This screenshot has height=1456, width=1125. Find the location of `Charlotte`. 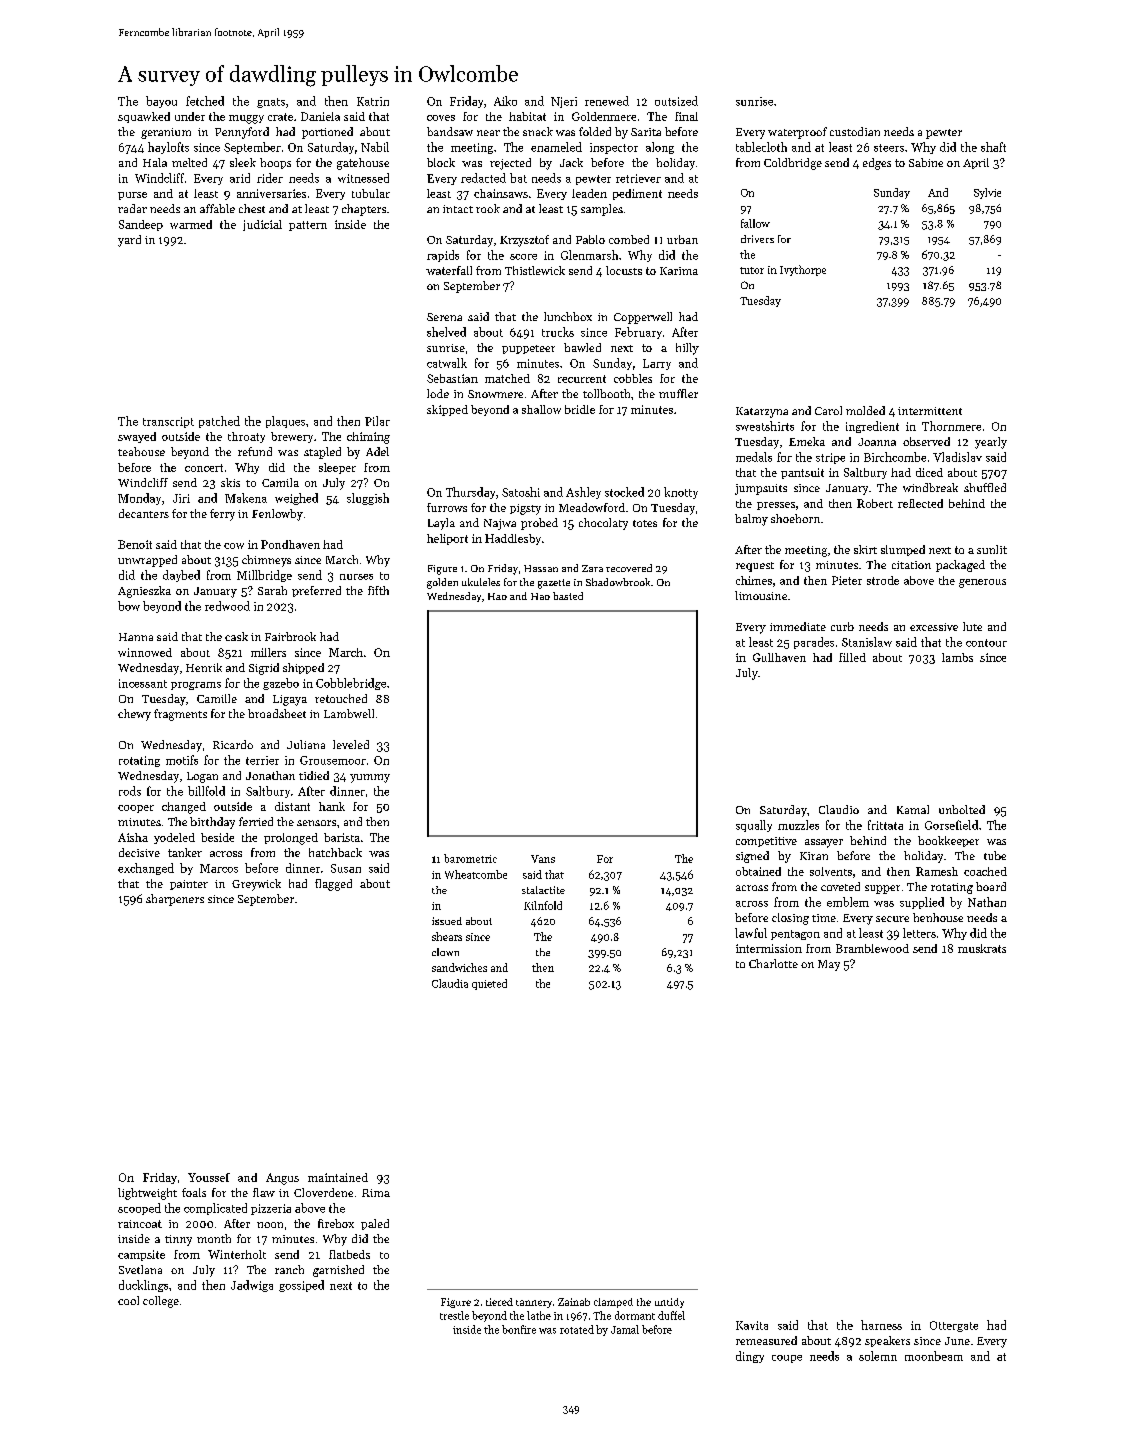

Charlotte is located at coordinates (773, 963).
